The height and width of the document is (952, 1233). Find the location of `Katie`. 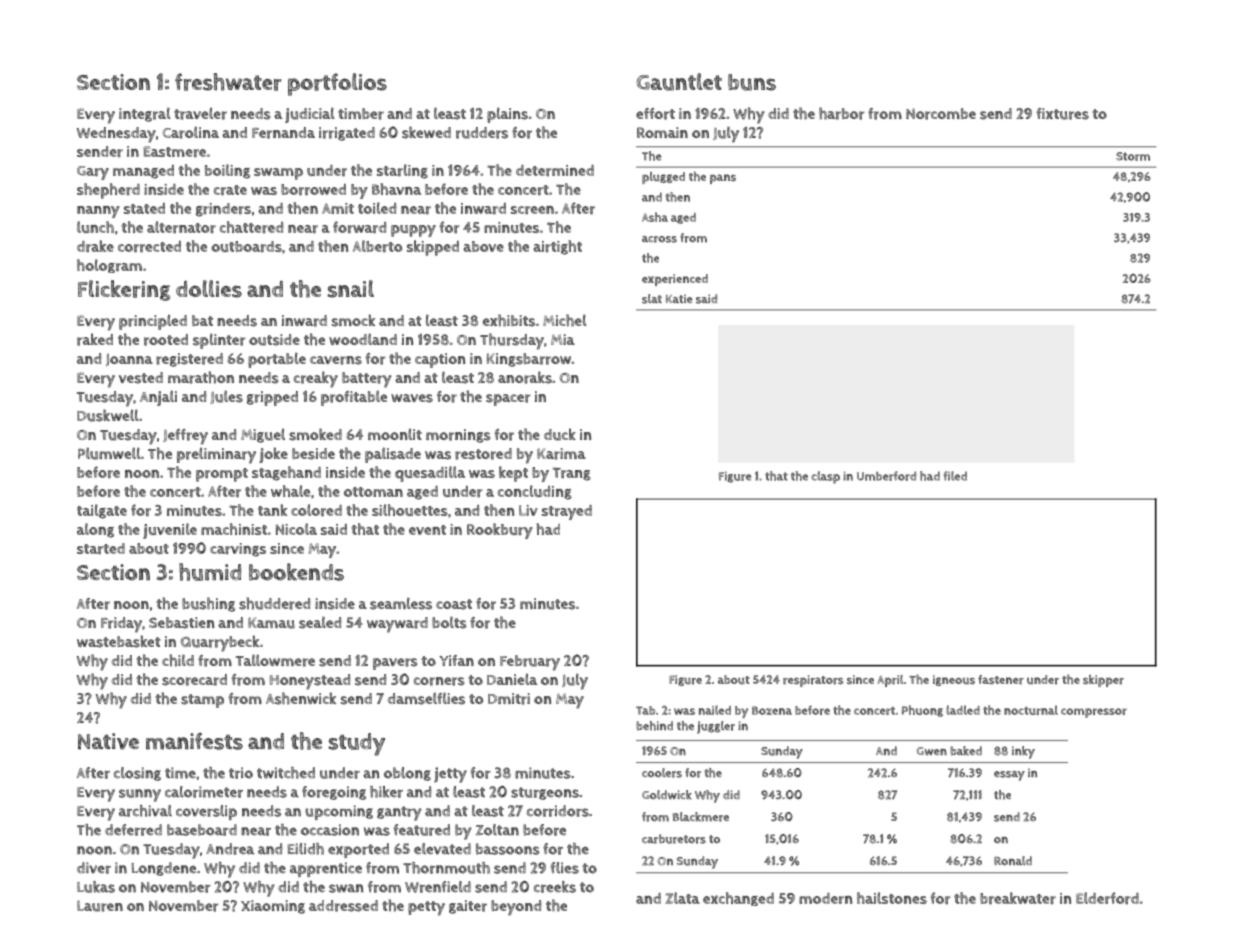

Katie is located at coordinates (679, 298).
